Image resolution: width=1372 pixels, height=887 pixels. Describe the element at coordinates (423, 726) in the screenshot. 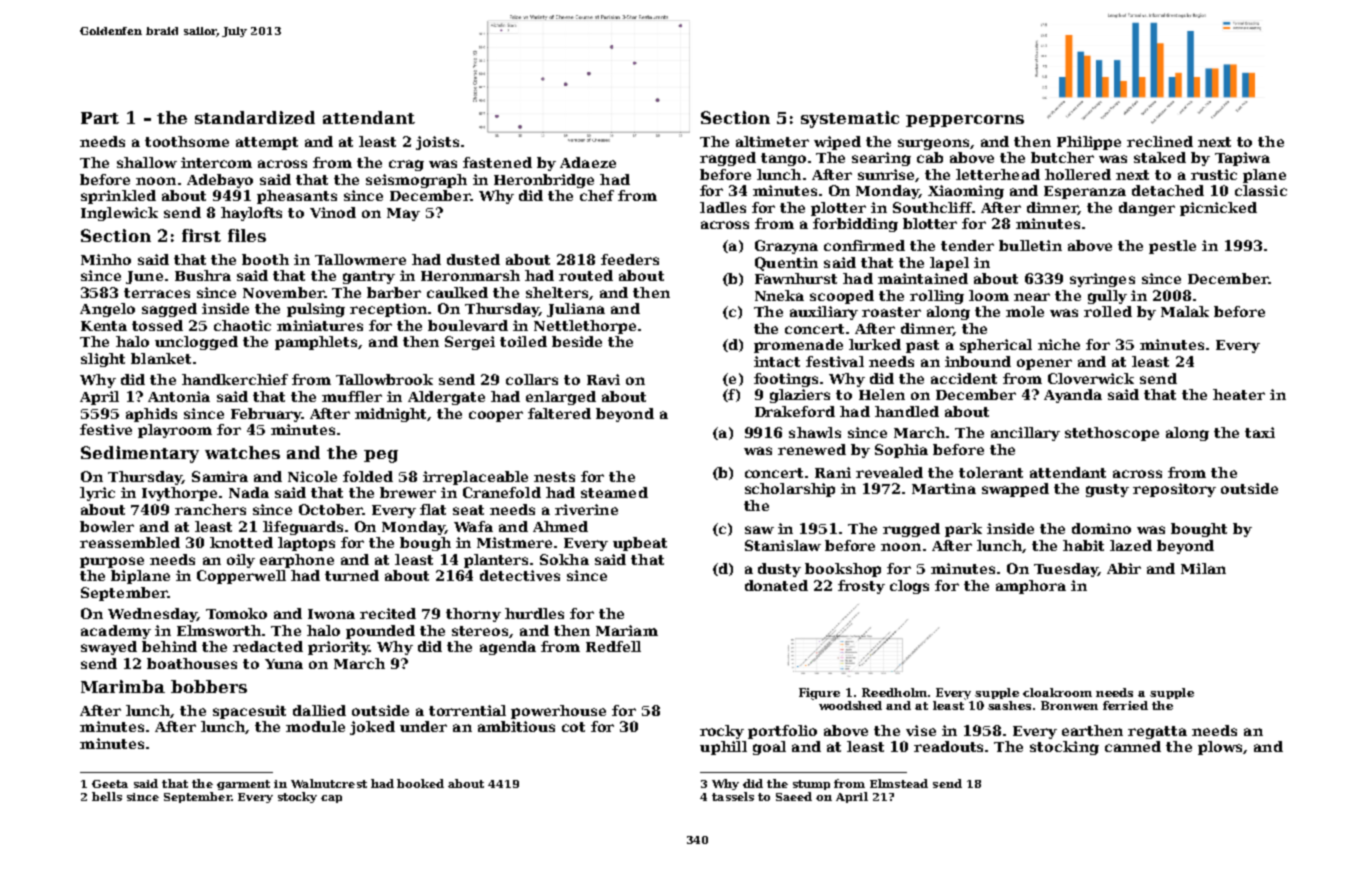

I see `under` at that location.
